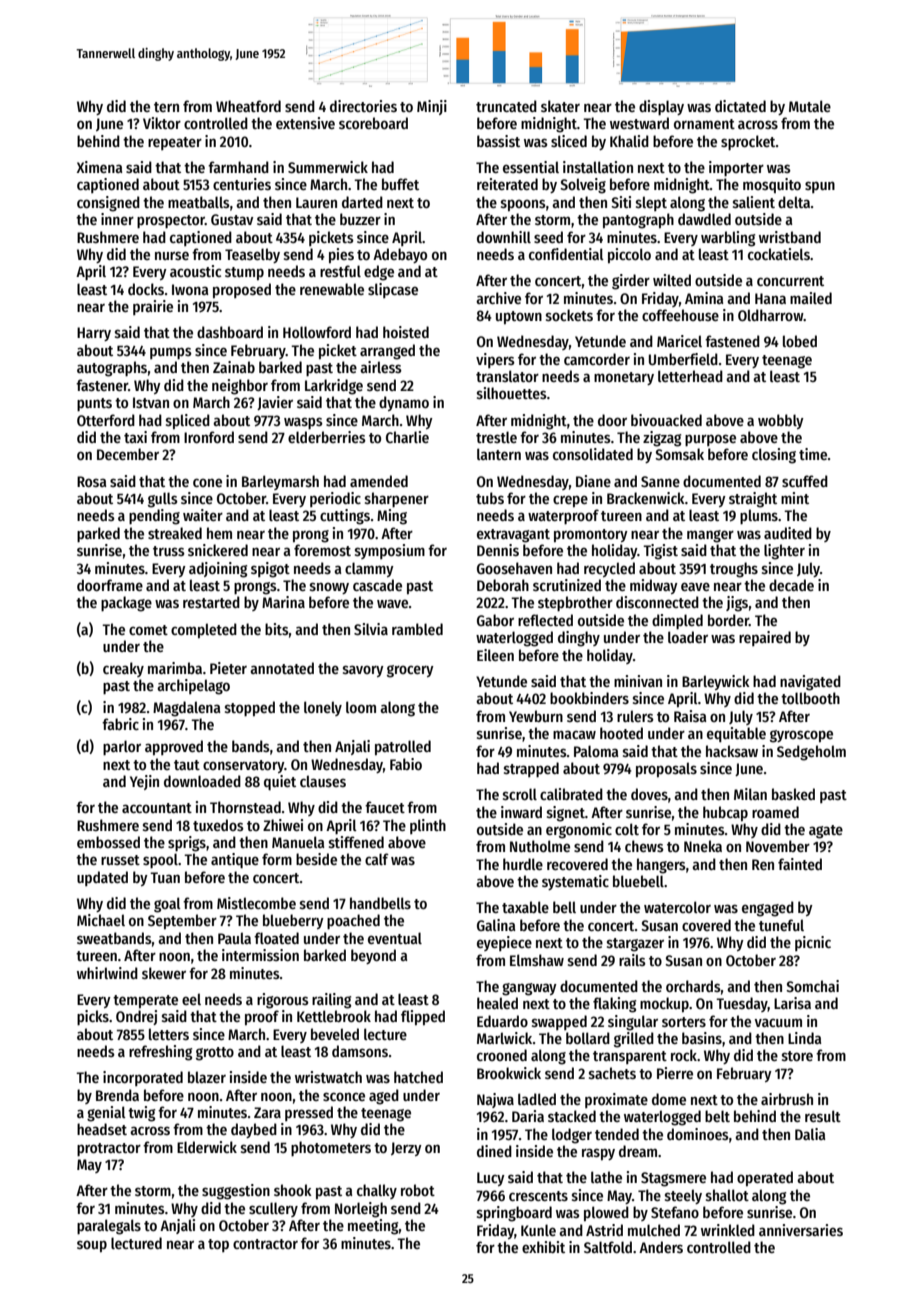 The image size is (924, 1308). Describe the element at coordinates (397, 499) in the image. I see `sharpener` at that location.
